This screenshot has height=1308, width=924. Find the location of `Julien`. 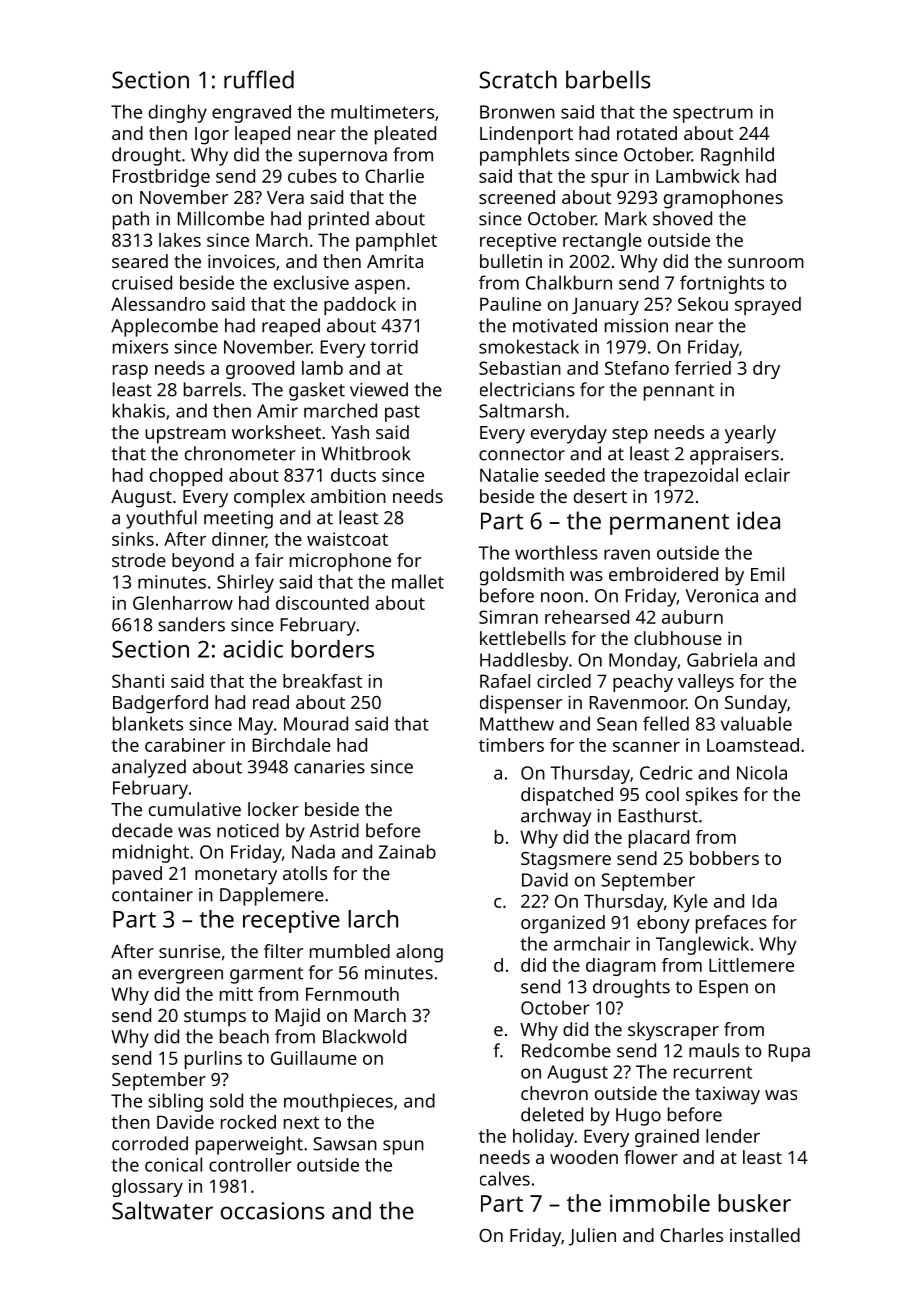

Julien is located at coordinates (592, 1237).
